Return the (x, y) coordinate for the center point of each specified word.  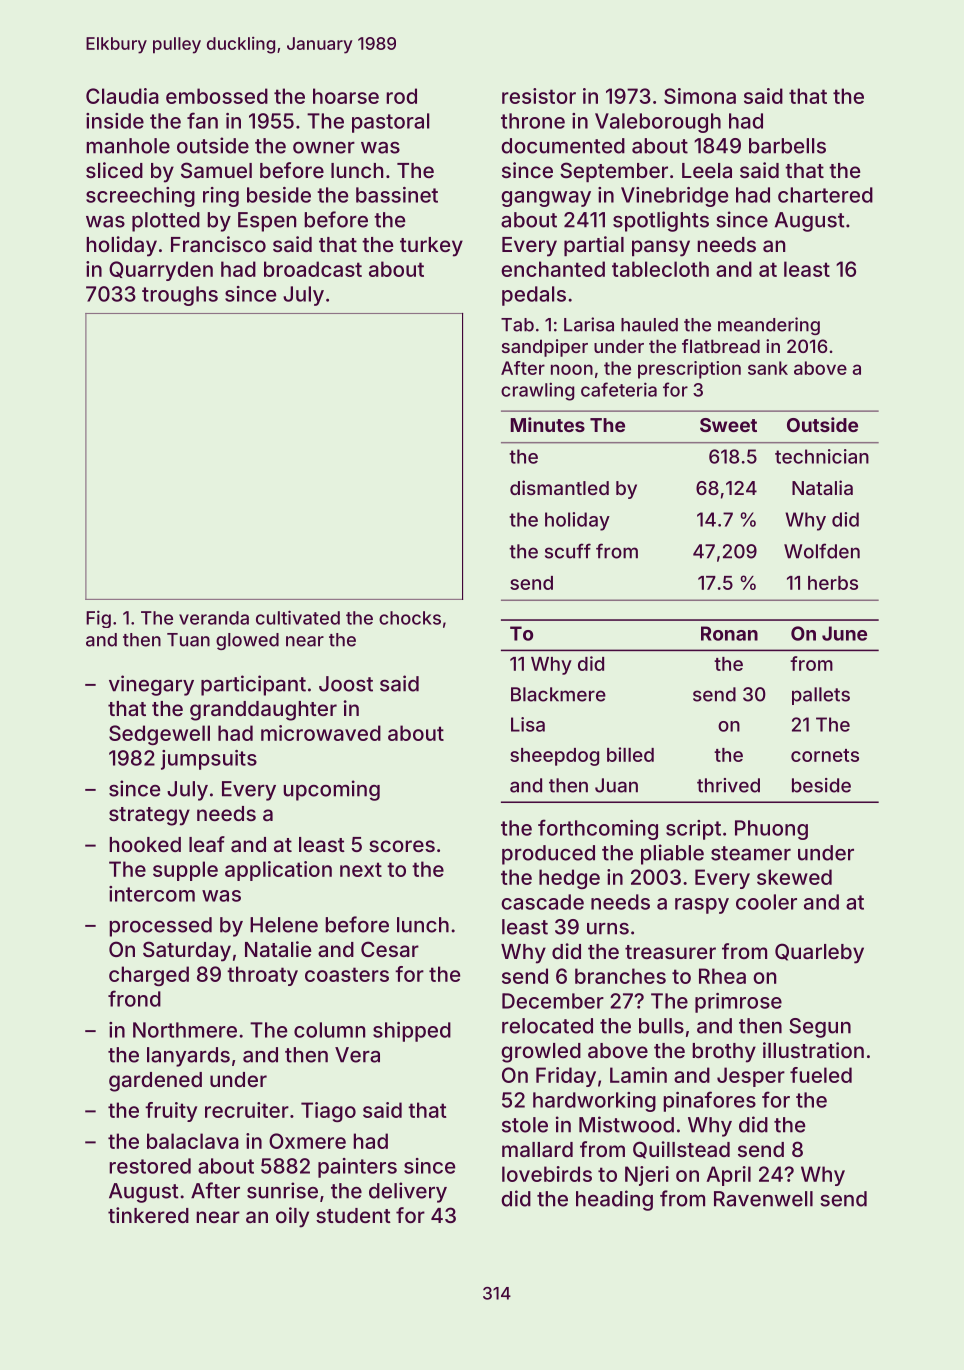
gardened (155, 1082)
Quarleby (819, 953)
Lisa (528, 724)
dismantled (559, 487)
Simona (700, 96)
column (329, 1030)
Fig (98, 619)
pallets (821, 696)
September (614, 172)
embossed (217, 96)
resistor (539, 96)
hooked (145, 844)
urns (608, 929)
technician (822, 456)
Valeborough (658, 123)
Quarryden (161, 271)
